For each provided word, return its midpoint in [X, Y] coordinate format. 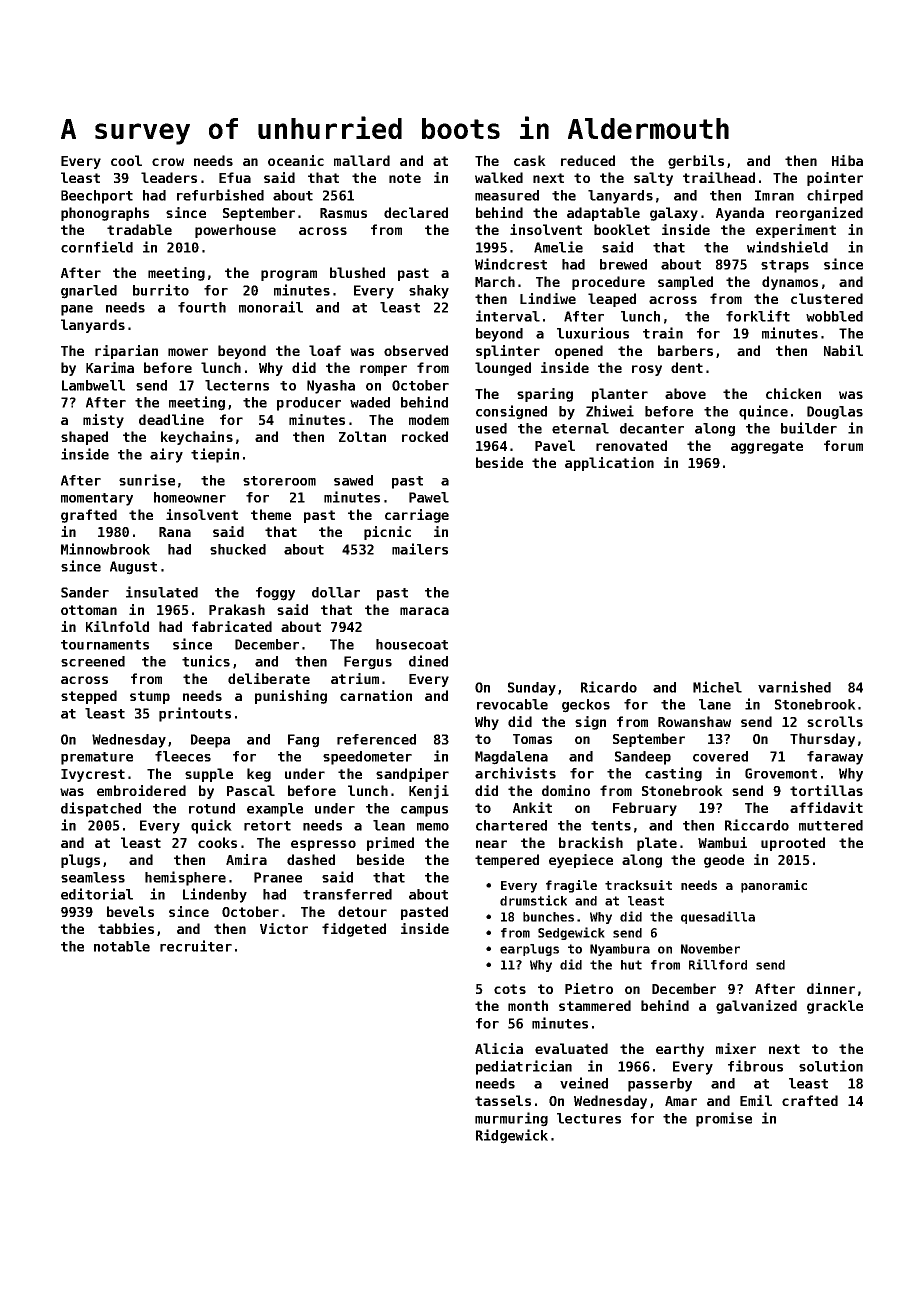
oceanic [296, 160]
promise [724, 1119]
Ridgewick [512, 1136]
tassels [503, 1100]
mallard [362, 160]
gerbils [696, 162]
